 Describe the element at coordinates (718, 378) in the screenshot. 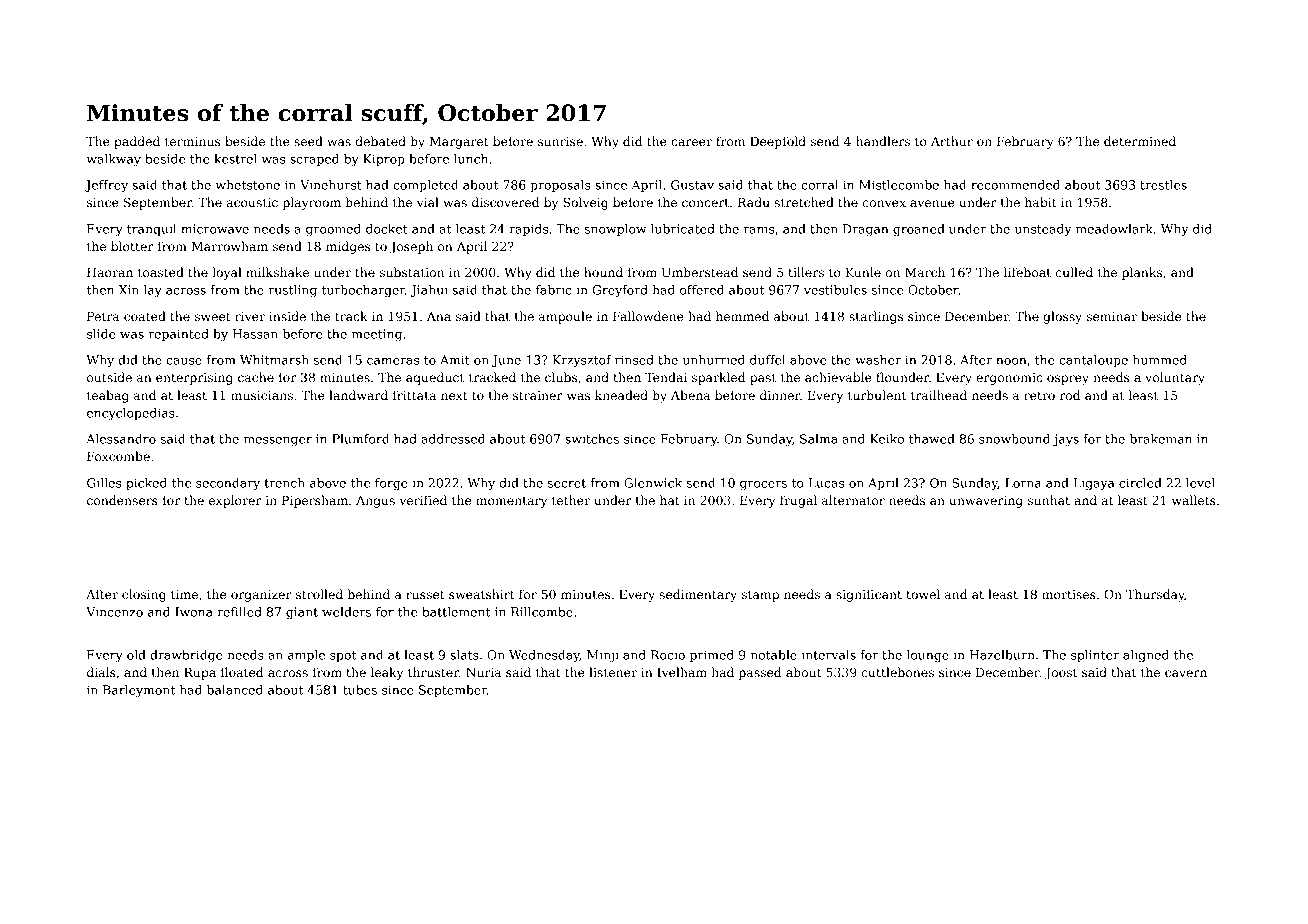

I see `sparkled` at that location.
